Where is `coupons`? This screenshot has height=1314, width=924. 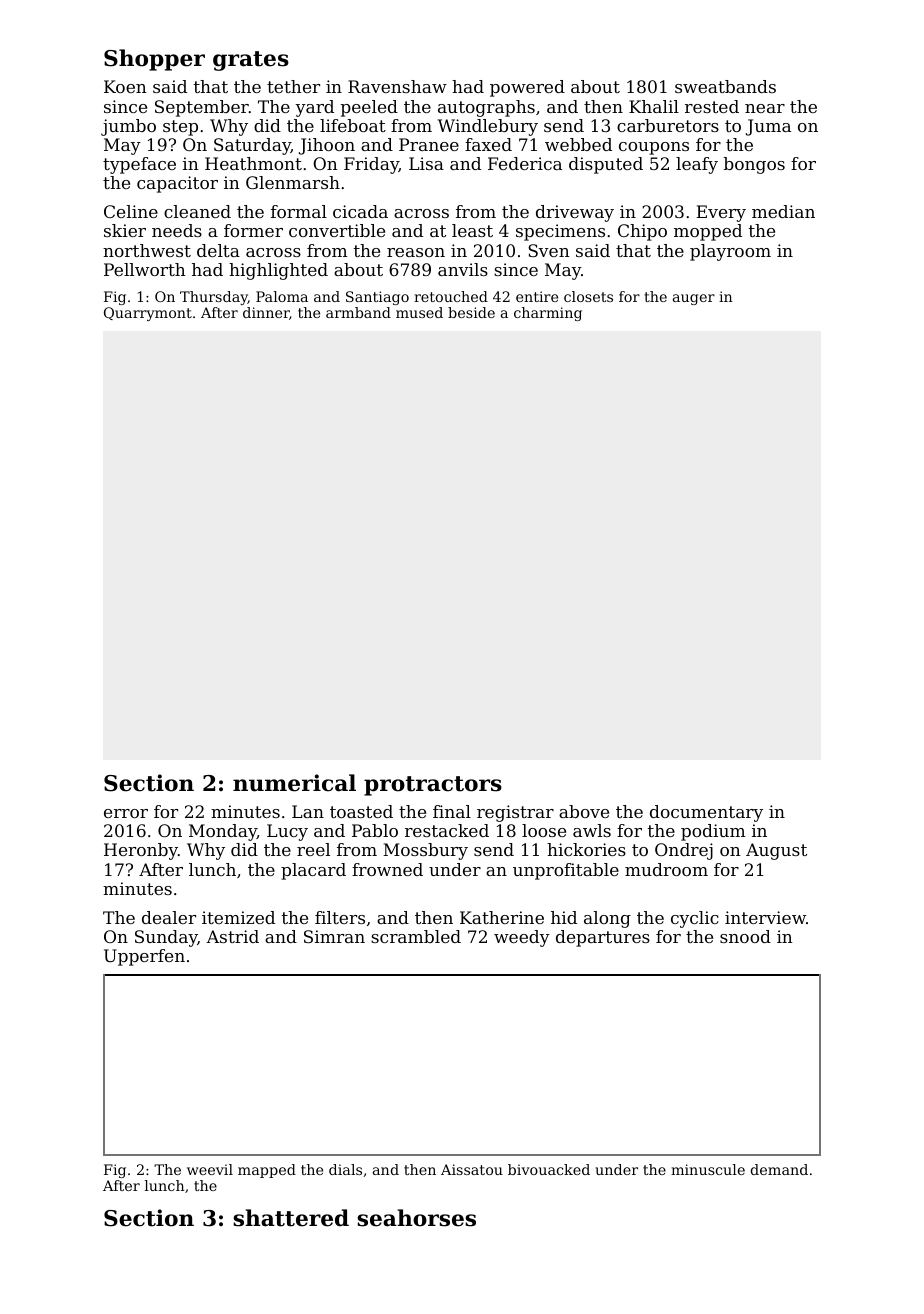 coupons is located at coordinates (654, 148).
